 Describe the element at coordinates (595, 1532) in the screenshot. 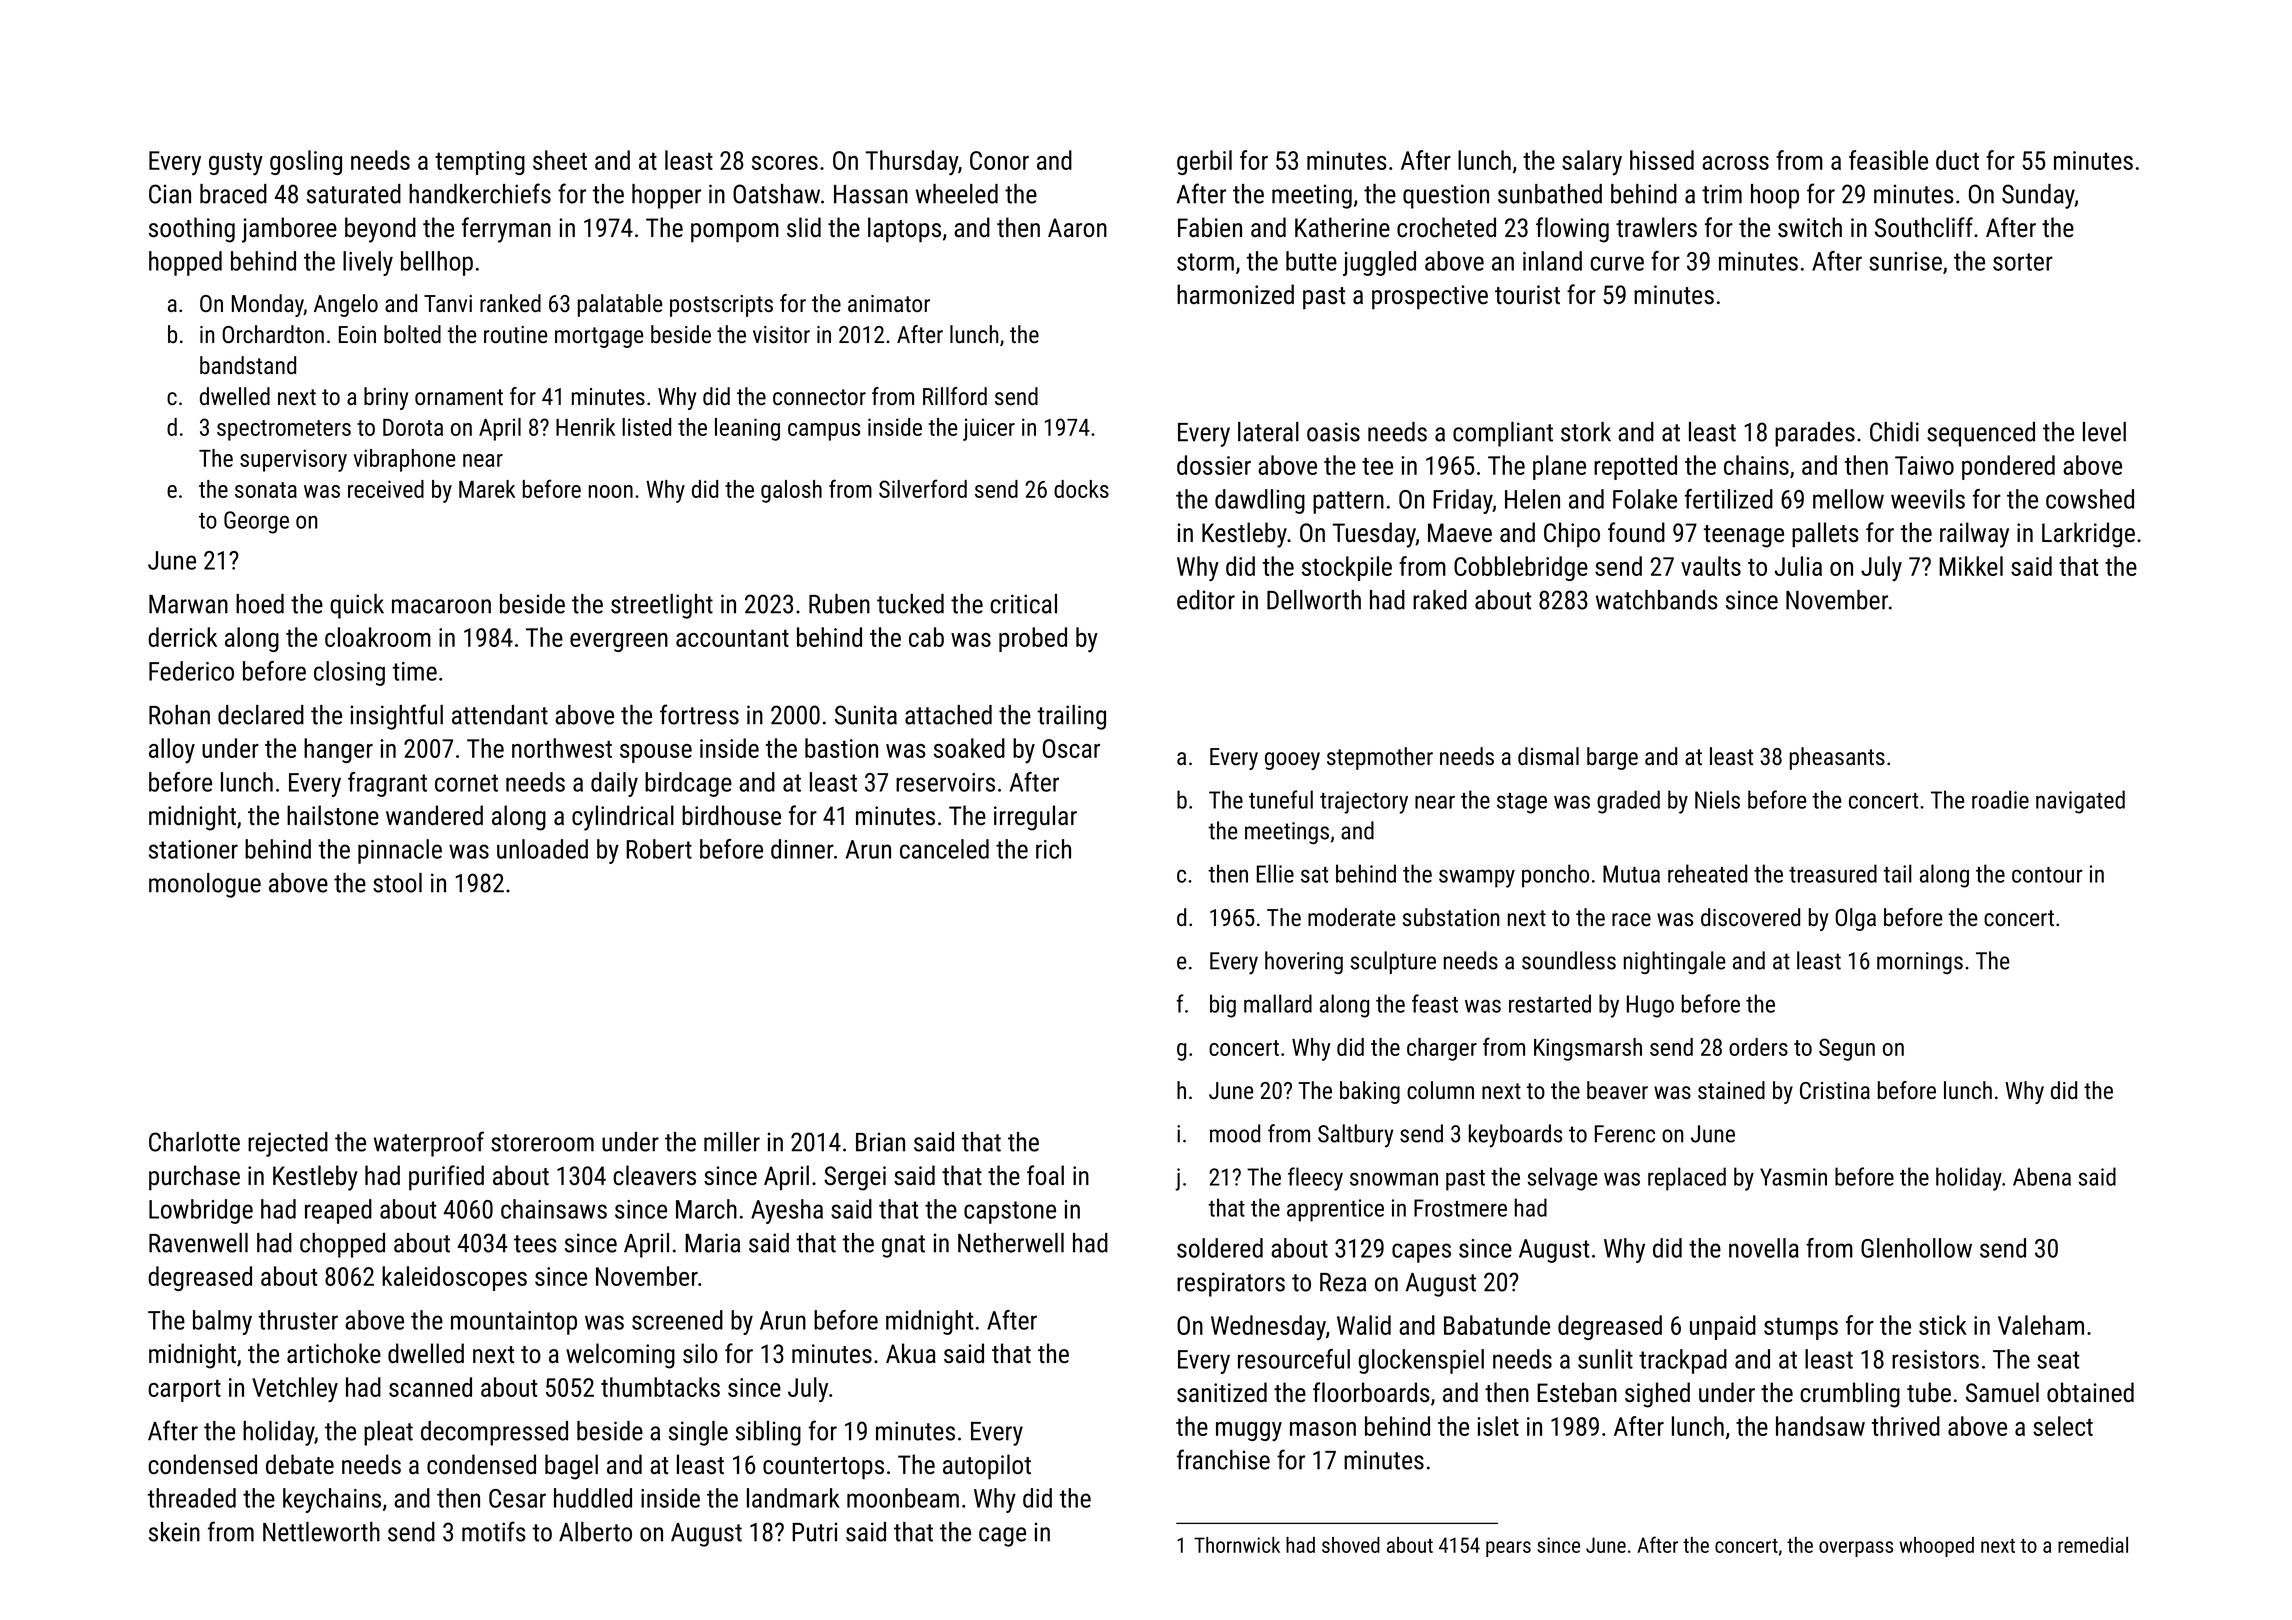

I see `Alberto` at that location.
